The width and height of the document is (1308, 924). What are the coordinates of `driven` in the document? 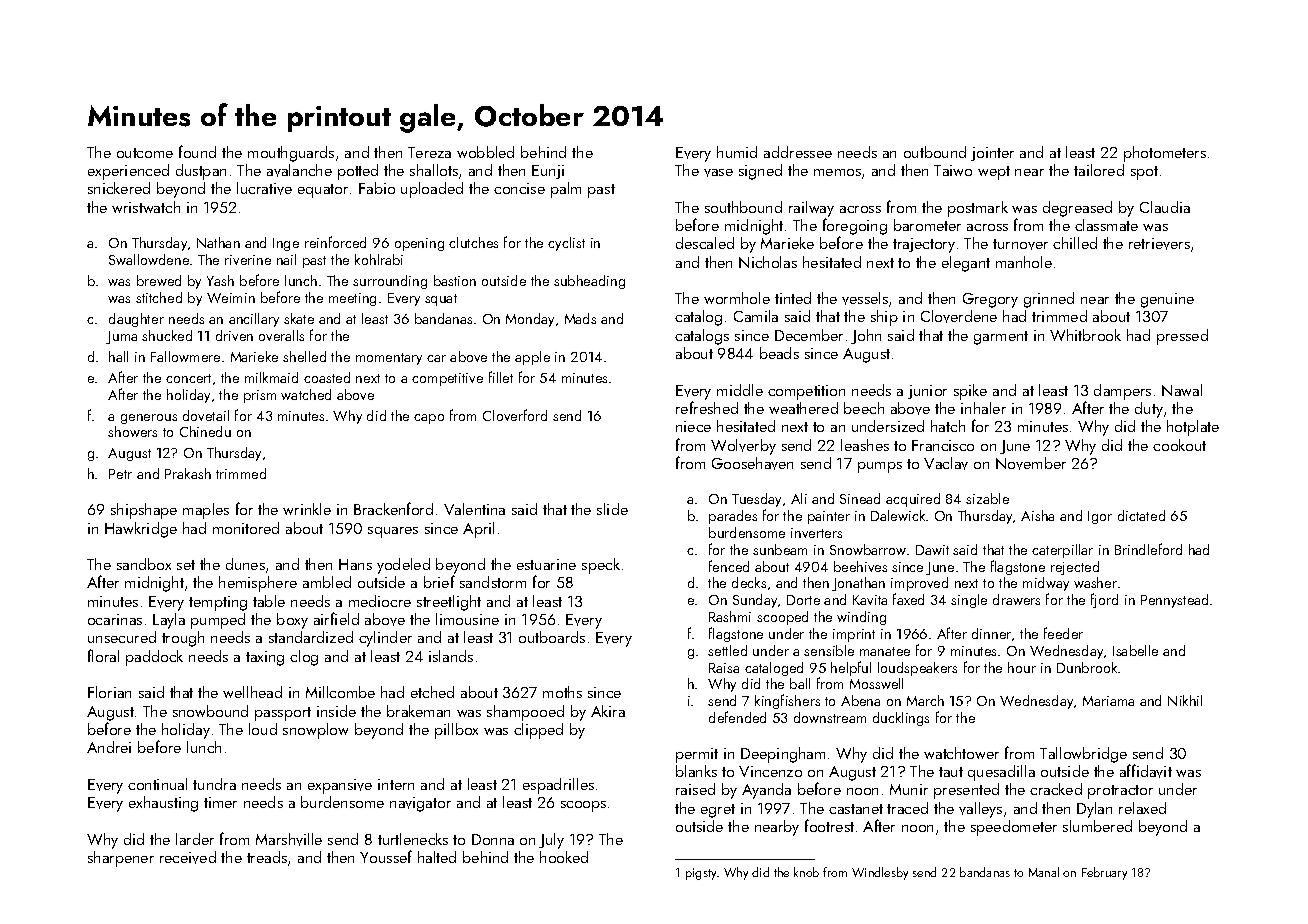 It's located at (234, 335).
